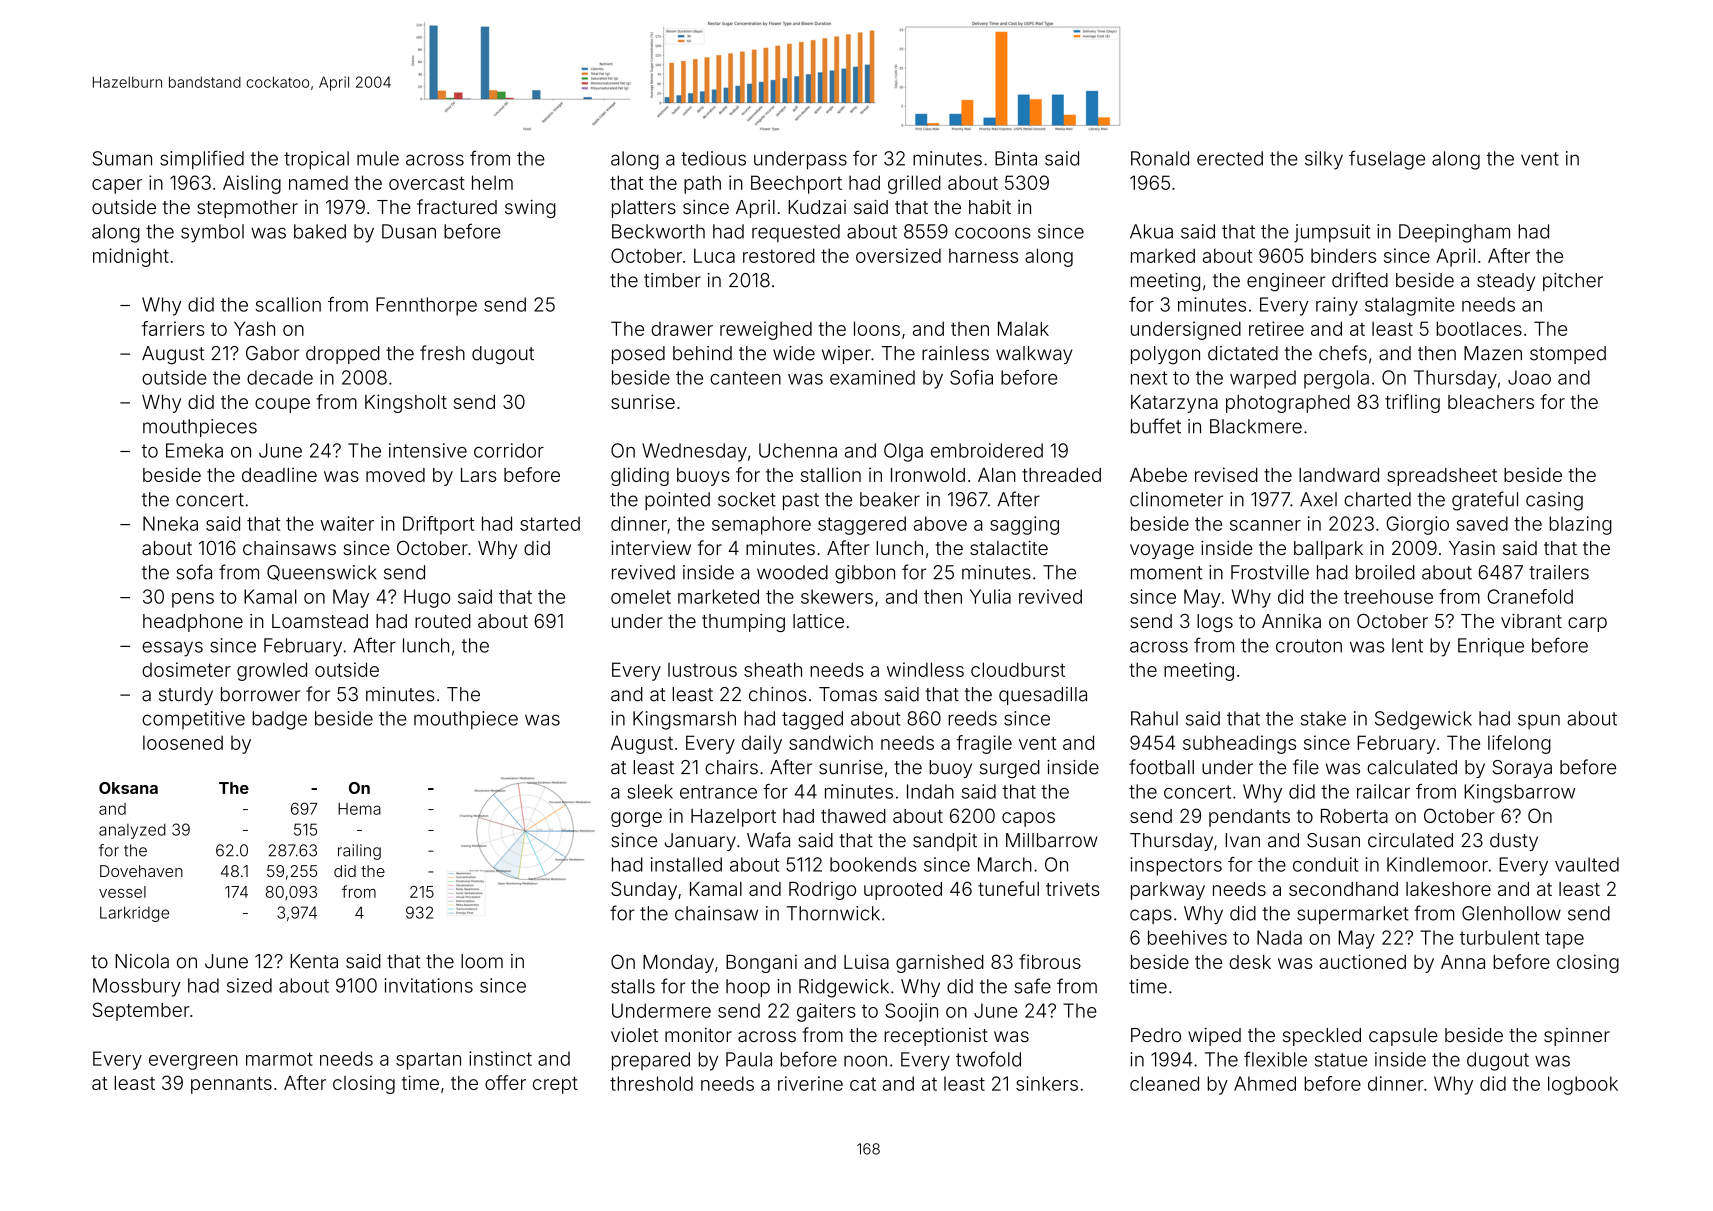 The width and height of the page is (1713, 1211). What do you see at coordinates (183, 743) in the page?
I see `loosened` at bounding box center [183, 743].
